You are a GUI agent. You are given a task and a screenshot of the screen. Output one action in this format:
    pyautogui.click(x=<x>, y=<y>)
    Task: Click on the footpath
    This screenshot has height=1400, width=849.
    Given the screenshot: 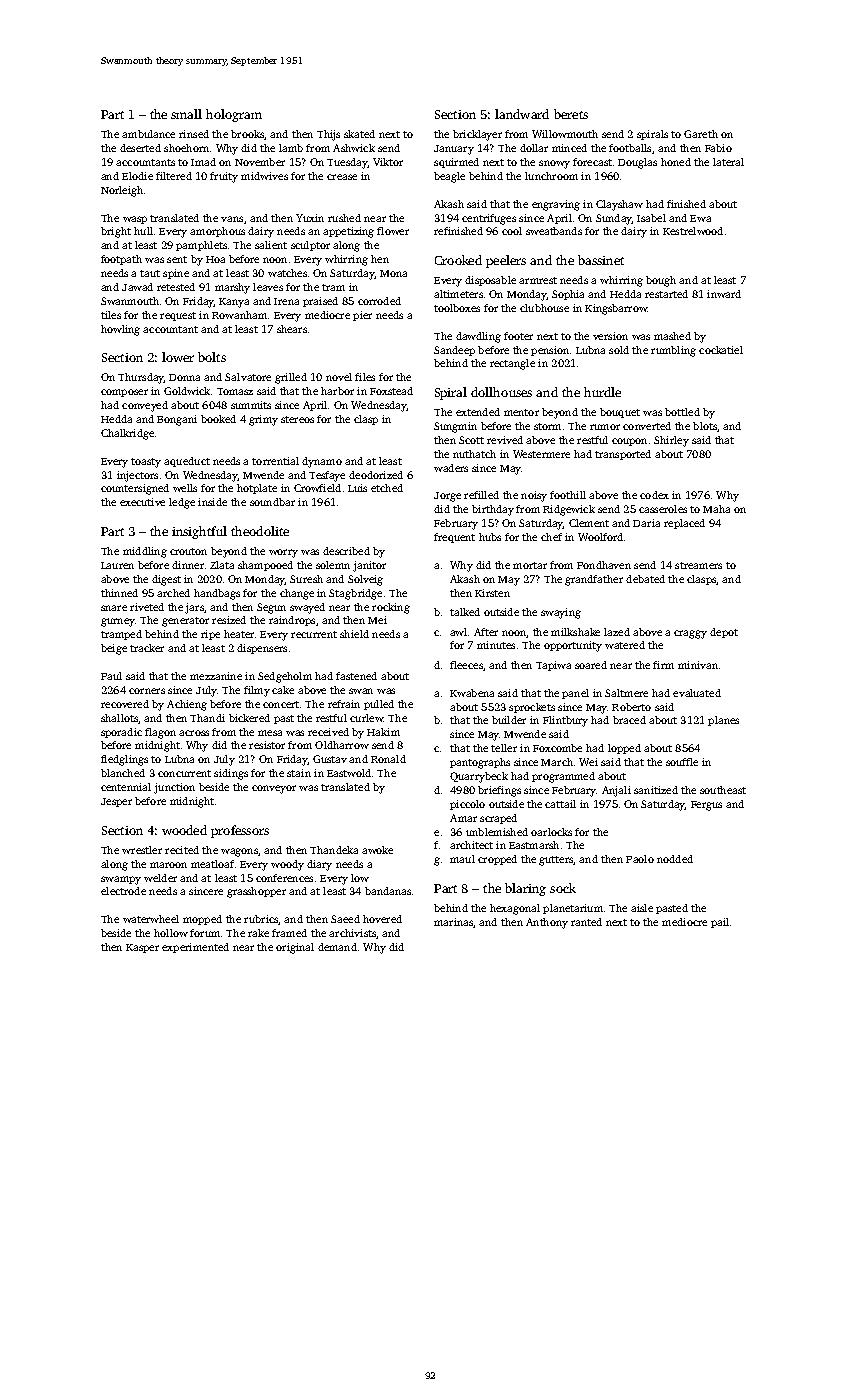 What is the action you would take?
    pyautogui.click(x=121, y=260)
